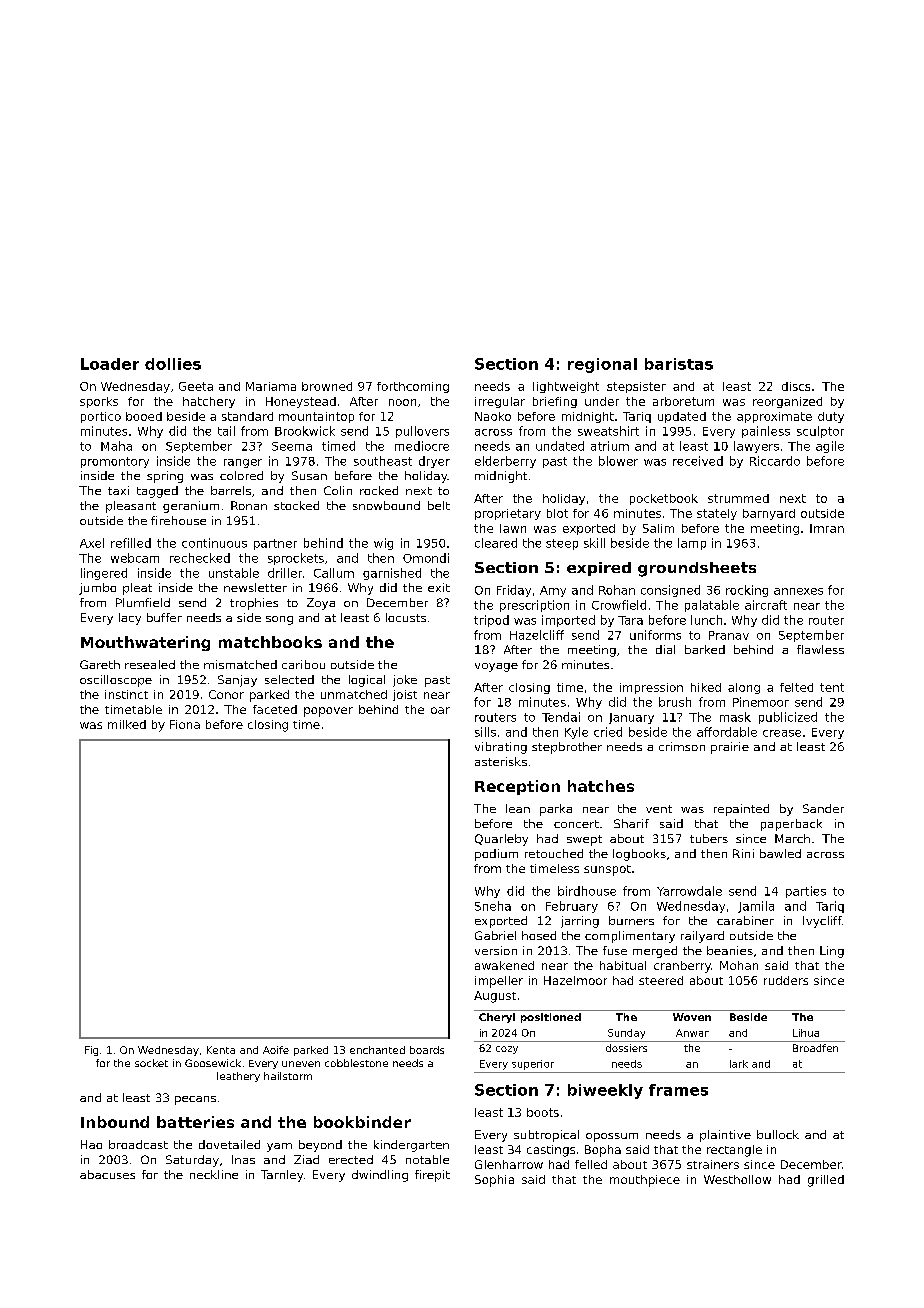 The width and height of the document is (924, 1308). I want to click on Naoko, so click(493, 416).
